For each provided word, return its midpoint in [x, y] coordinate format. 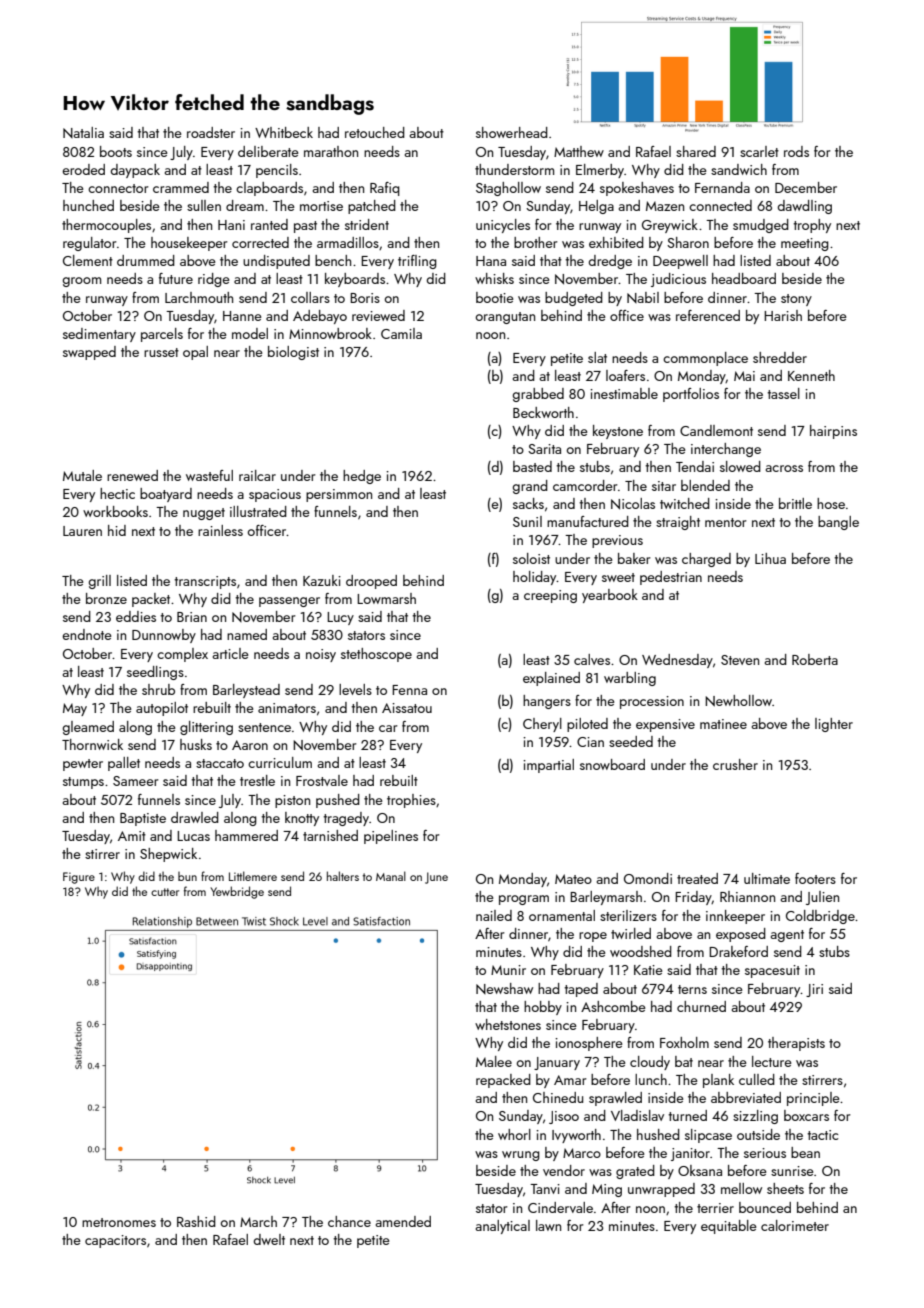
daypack [135, 171]
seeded [631, 741]
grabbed [538, 395]
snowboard [612, 764]
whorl [514, 1134]
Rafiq [385, 189]
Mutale [82, 475]
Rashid [196, 1221]
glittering [206, 728]
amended [403, 1221]
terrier [715, 1208]
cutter [165, 892]
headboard [744, 278]
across [784, 468]
